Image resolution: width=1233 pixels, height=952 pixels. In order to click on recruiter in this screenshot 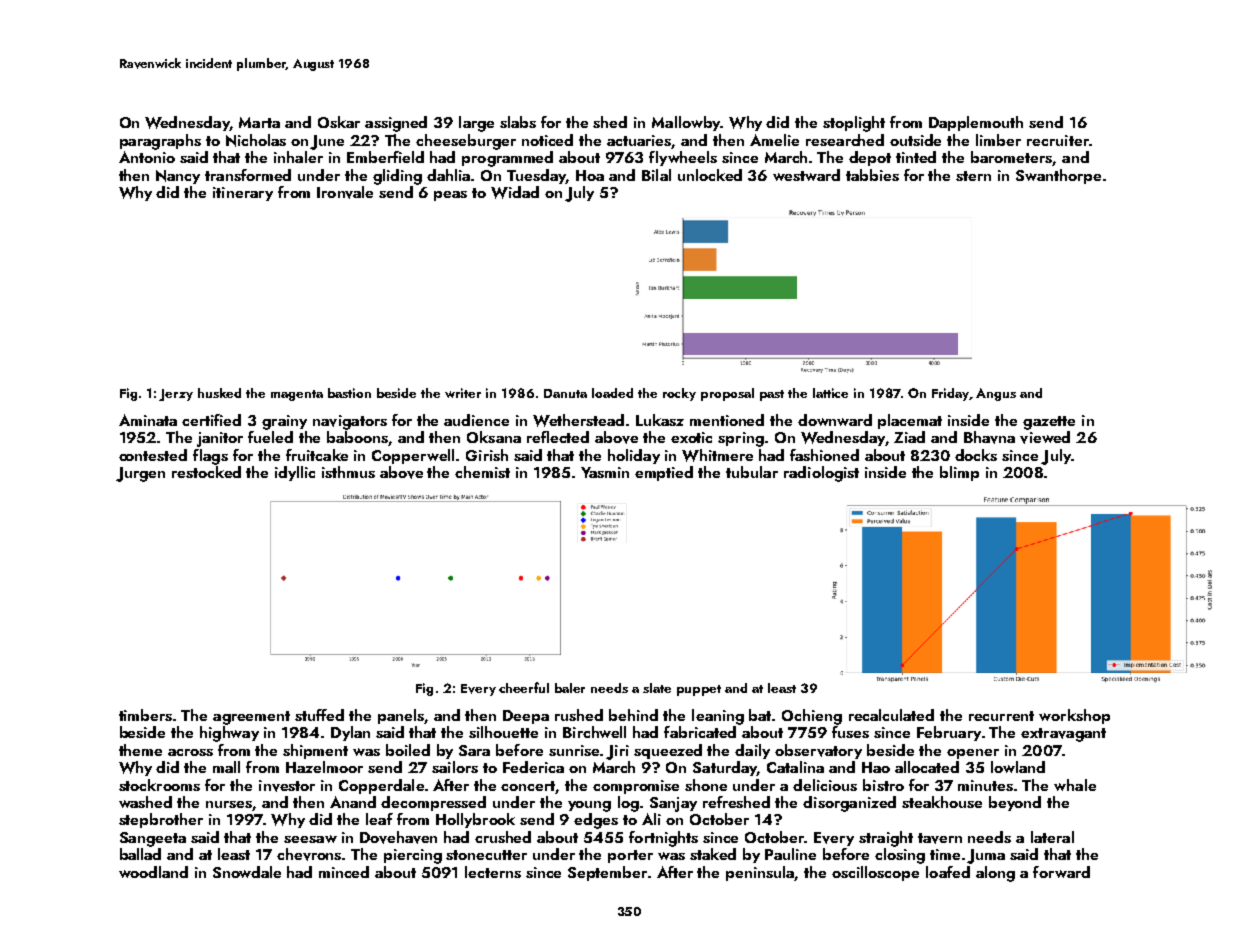, I will do `click(1058, 140)`.
